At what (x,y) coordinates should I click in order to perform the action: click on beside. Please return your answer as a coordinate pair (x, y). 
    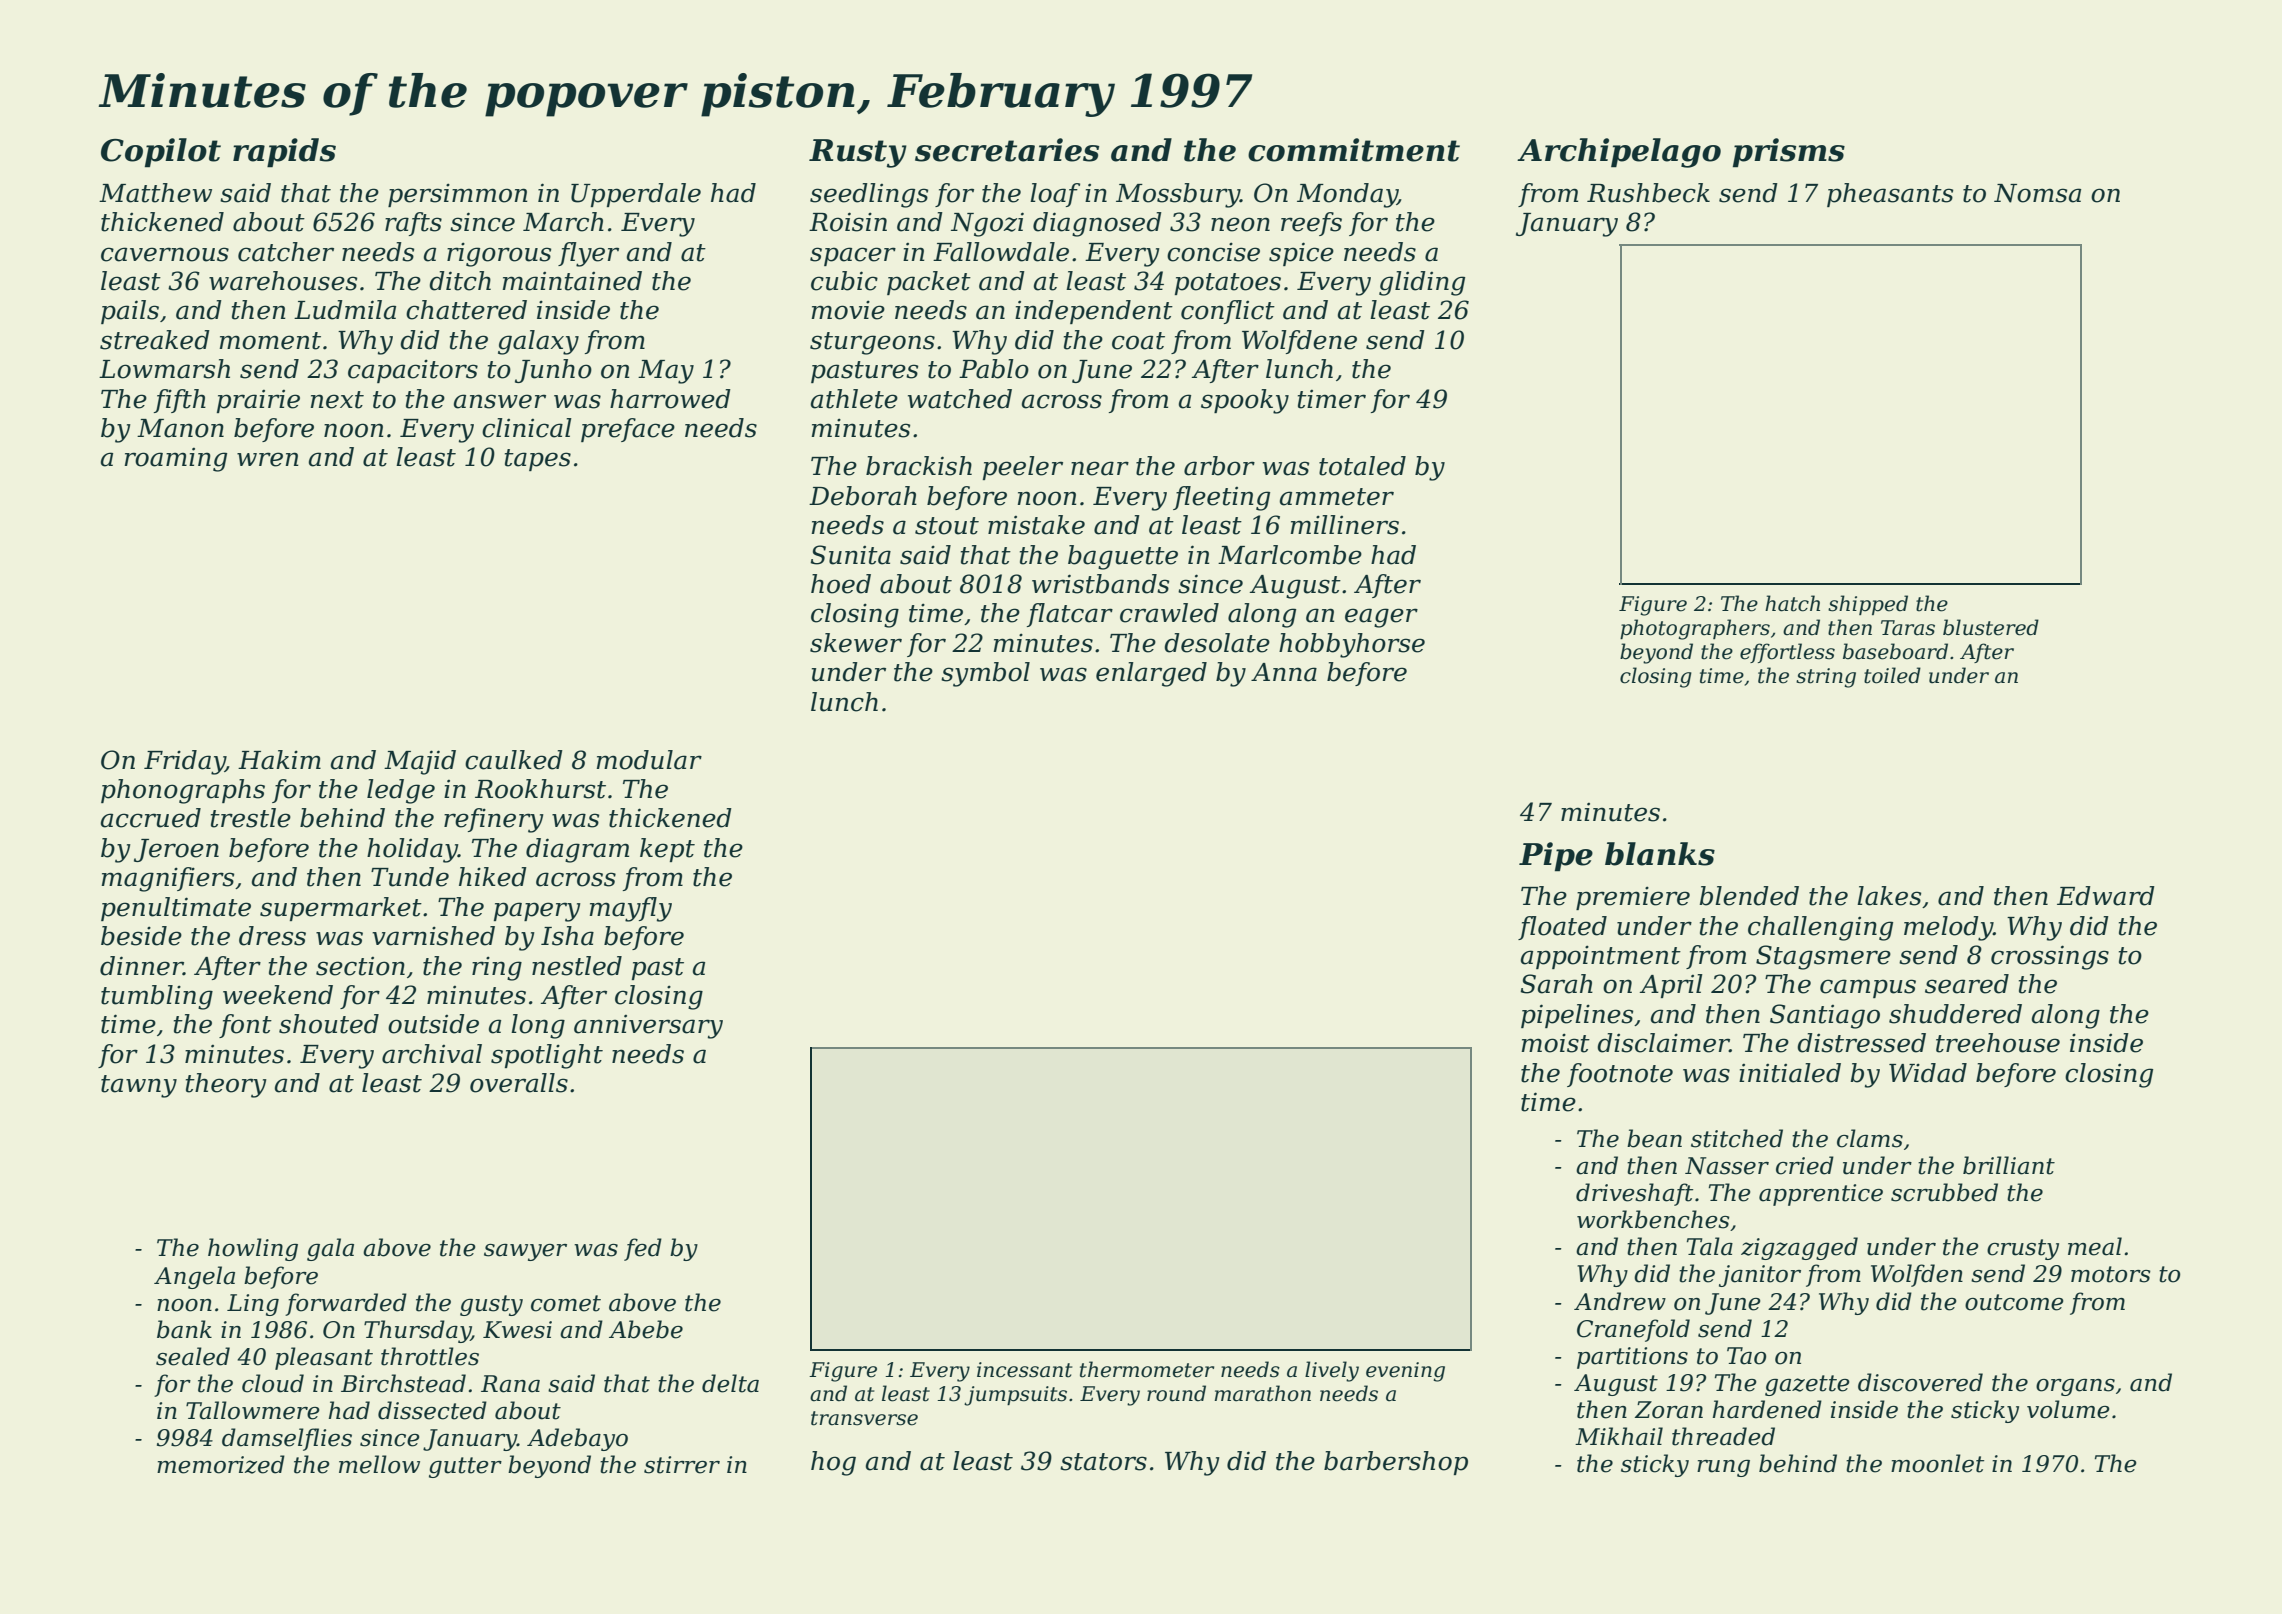
    Looking at the image, I should click on (141, 936).
